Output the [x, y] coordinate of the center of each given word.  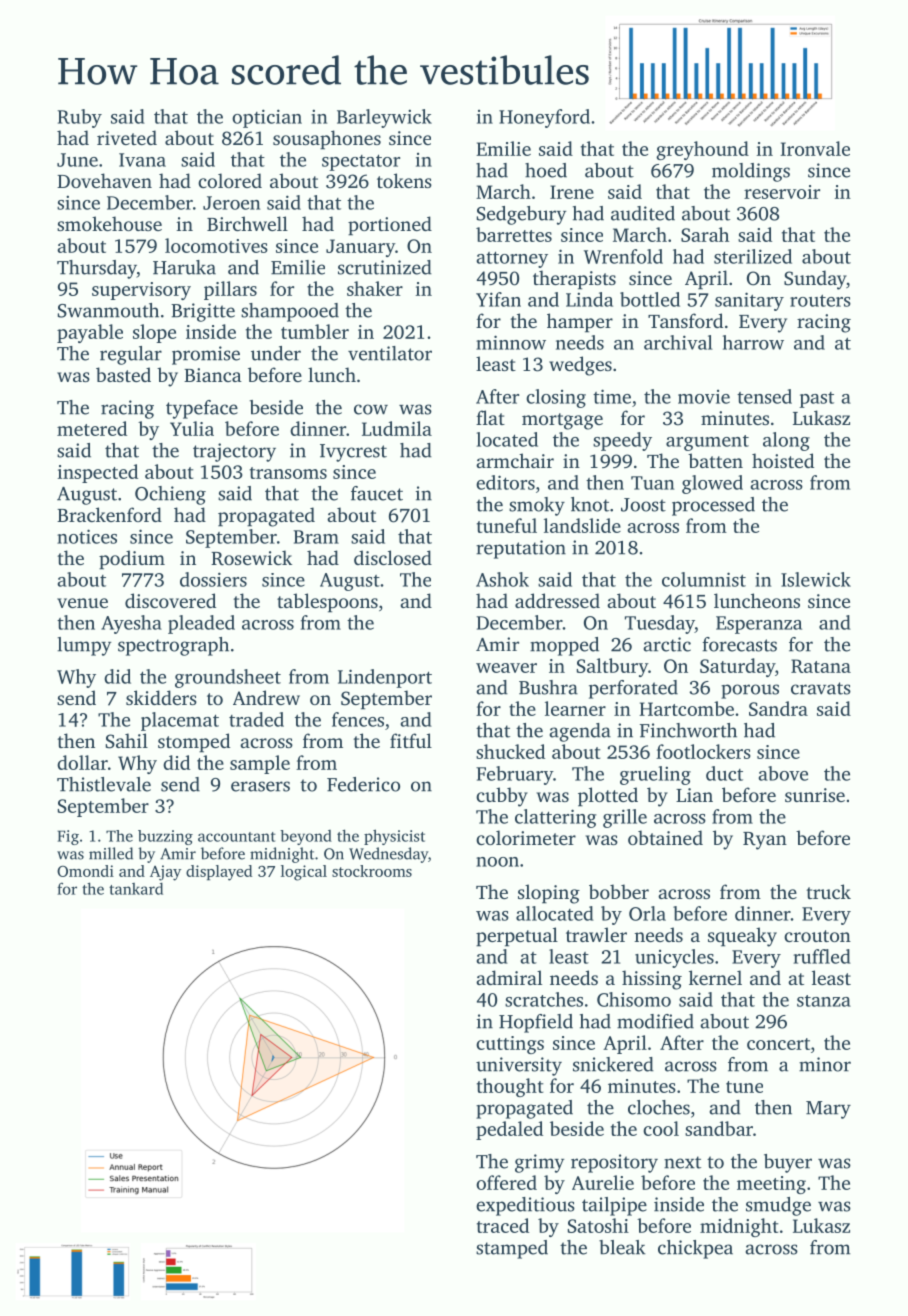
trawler [596, 934]
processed [713, 506]
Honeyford [544, 118]
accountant [237, 837]
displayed [219, 873]
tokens [404, 180]
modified [655, 1021]
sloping [549, 894]
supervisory [141, 291]
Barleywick [384, 118]
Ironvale [815, 148]
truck [828, 891]
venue [82, 603]
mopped [564, 646]
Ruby [80, 118]
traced [503, 1225]
